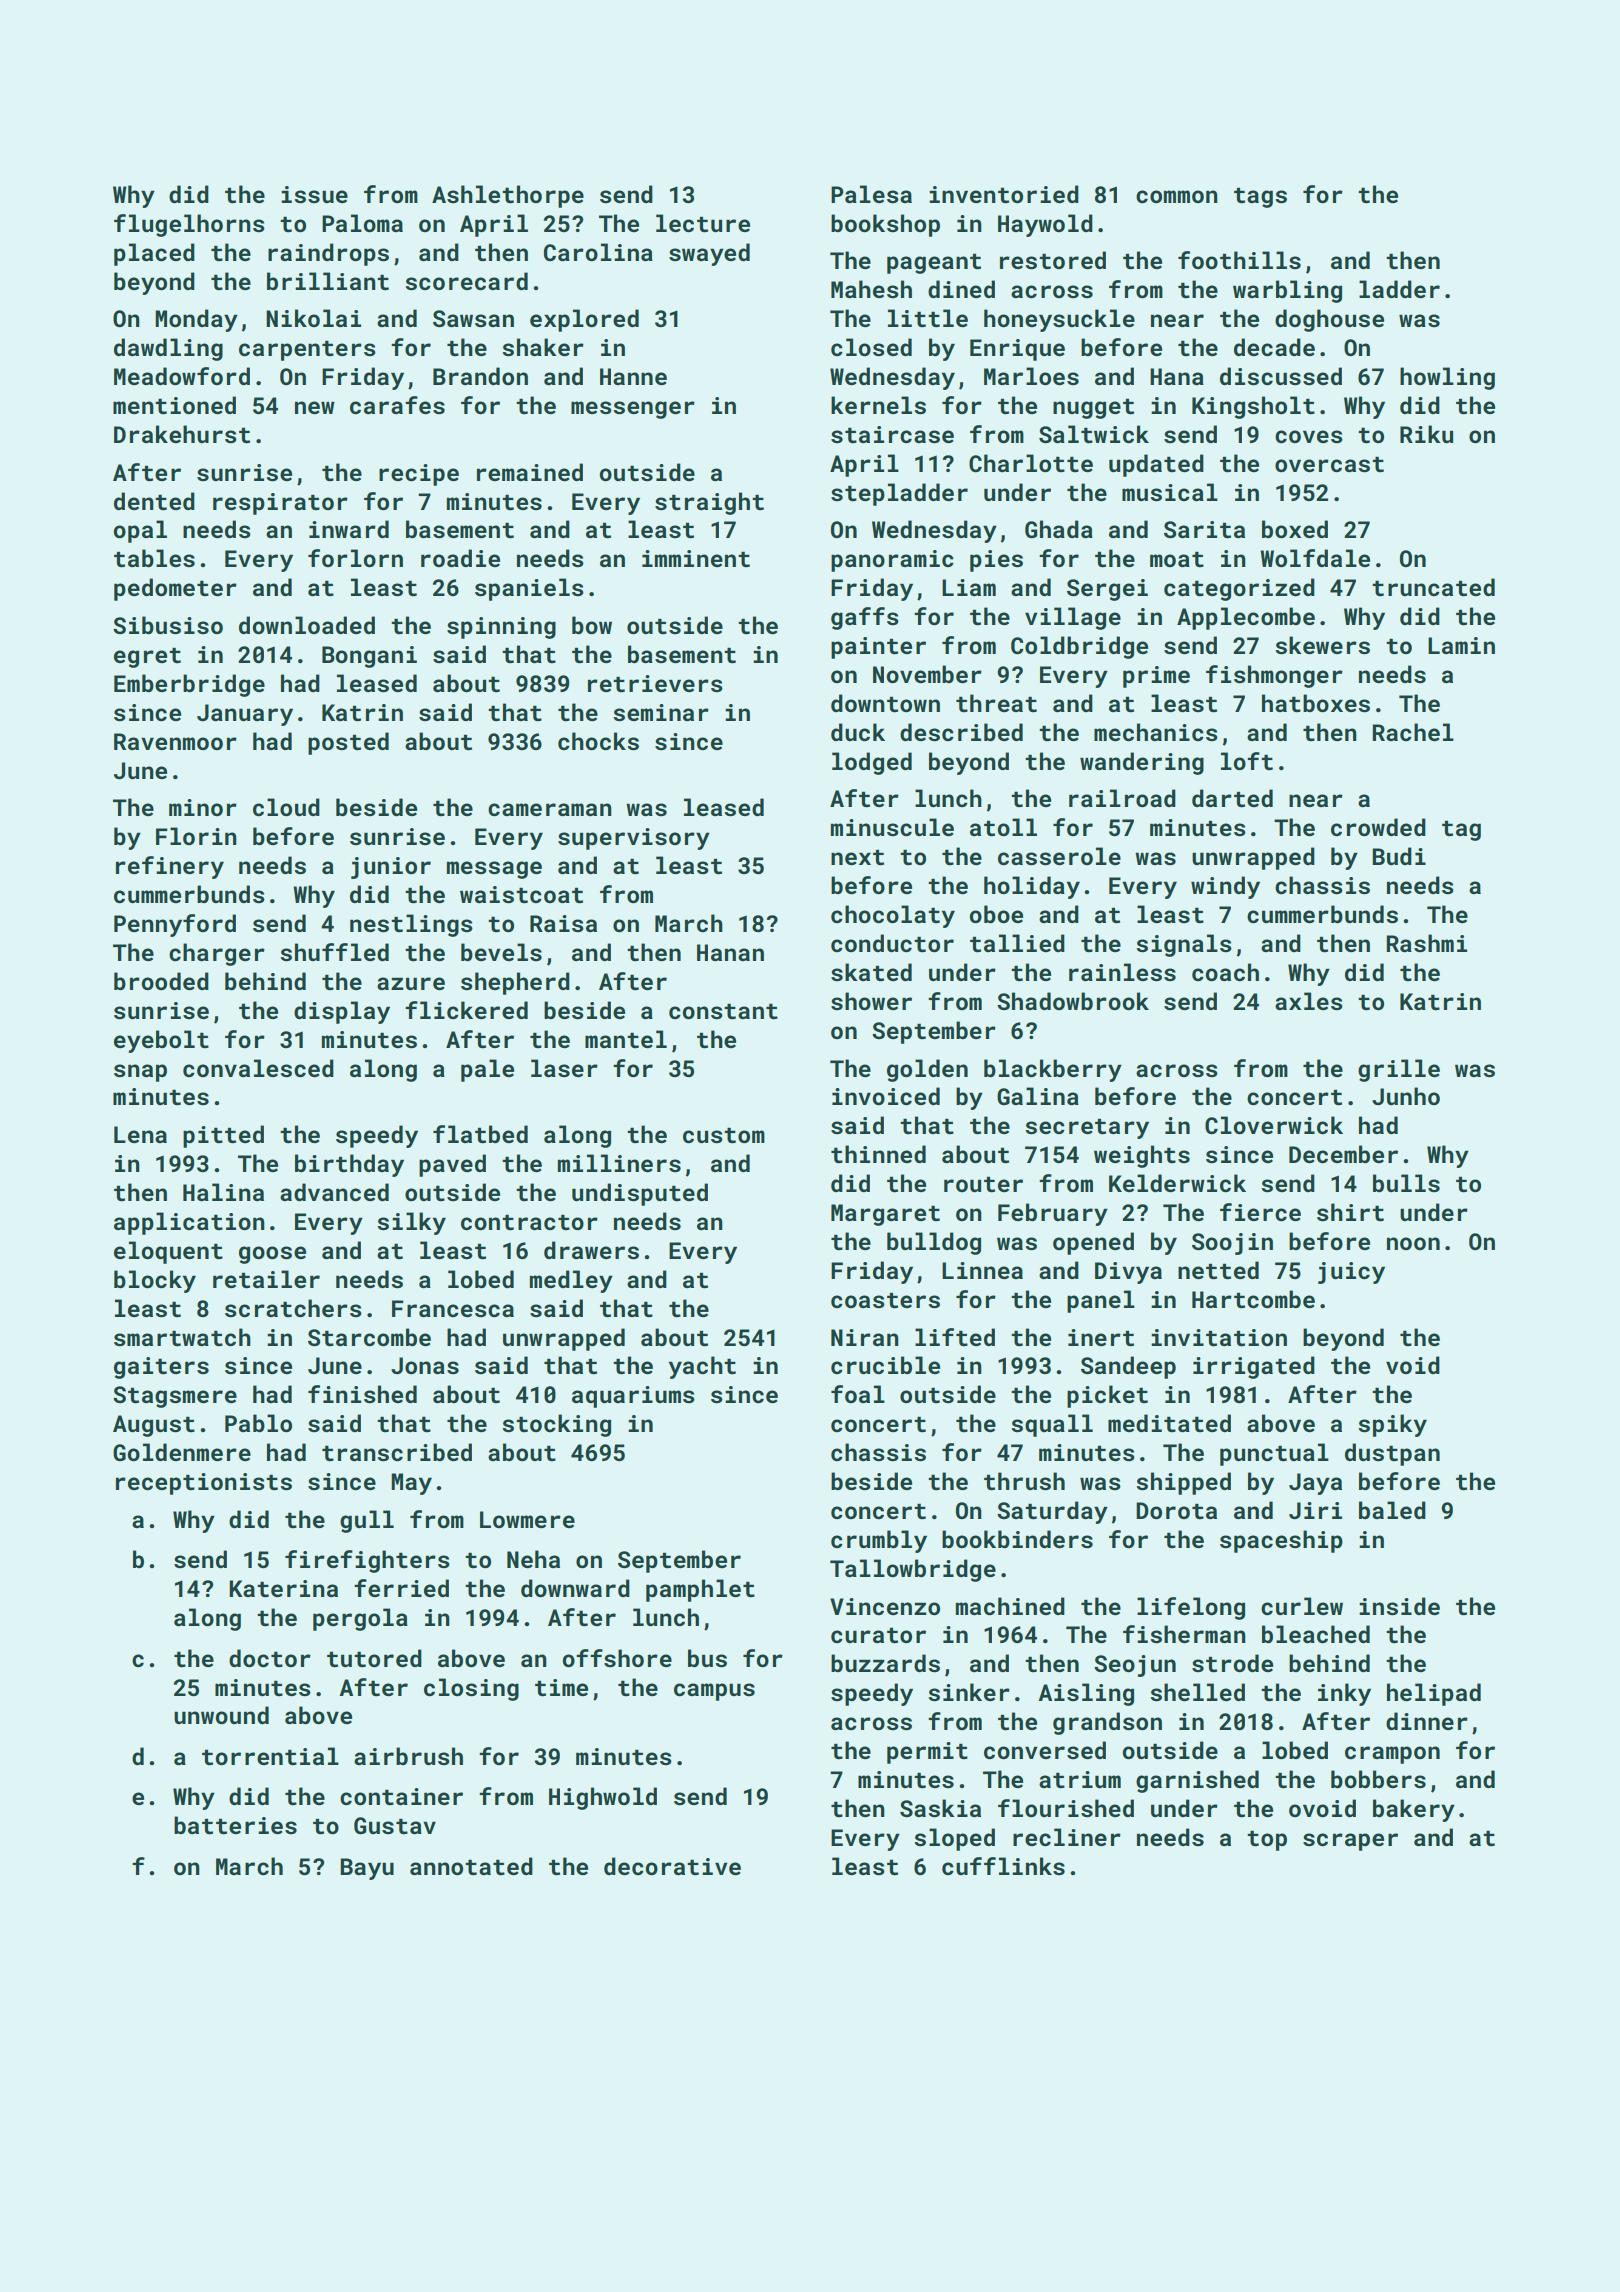 The height and width of the image is (2292, 1620). Describe the element at coordinates (1350, 1842) in the image. I see `scraper` at that location.
